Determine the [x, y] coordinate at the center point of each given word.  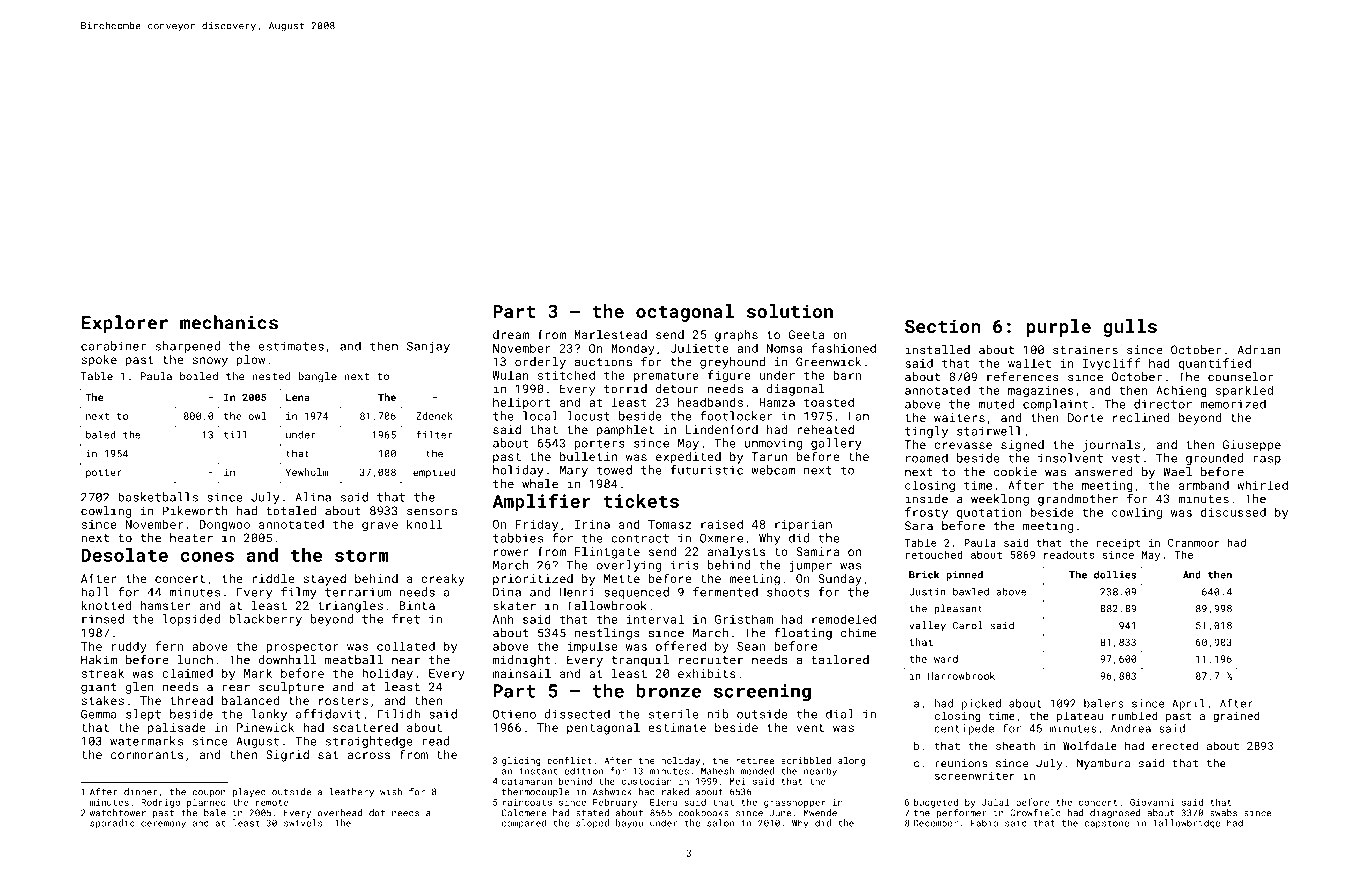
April [1188, 704]
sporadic [112, 824]
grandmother [1078, 500]
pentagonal [603, 729]
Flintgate [607, 553]
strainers [1085, 350]
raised [722, 524]
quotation [989, 513]
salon [720, 823]
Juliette [699, 348]
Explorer [125, 324]
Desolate [124, 555]
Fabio [984, 823]
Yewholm [307, 472]
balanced [250, 700]
